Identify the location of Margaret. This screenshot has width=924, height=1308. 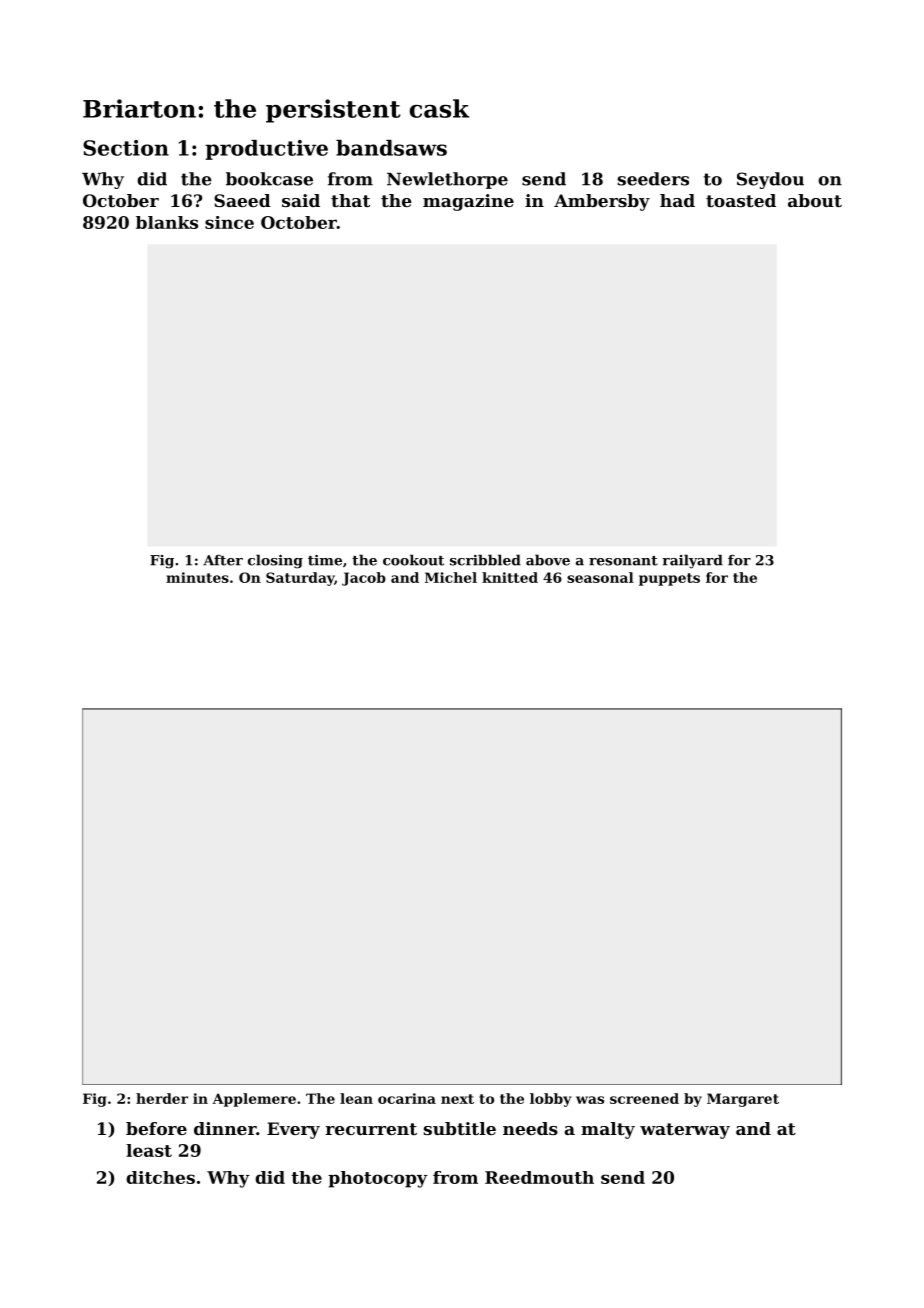
(743, 1100).
